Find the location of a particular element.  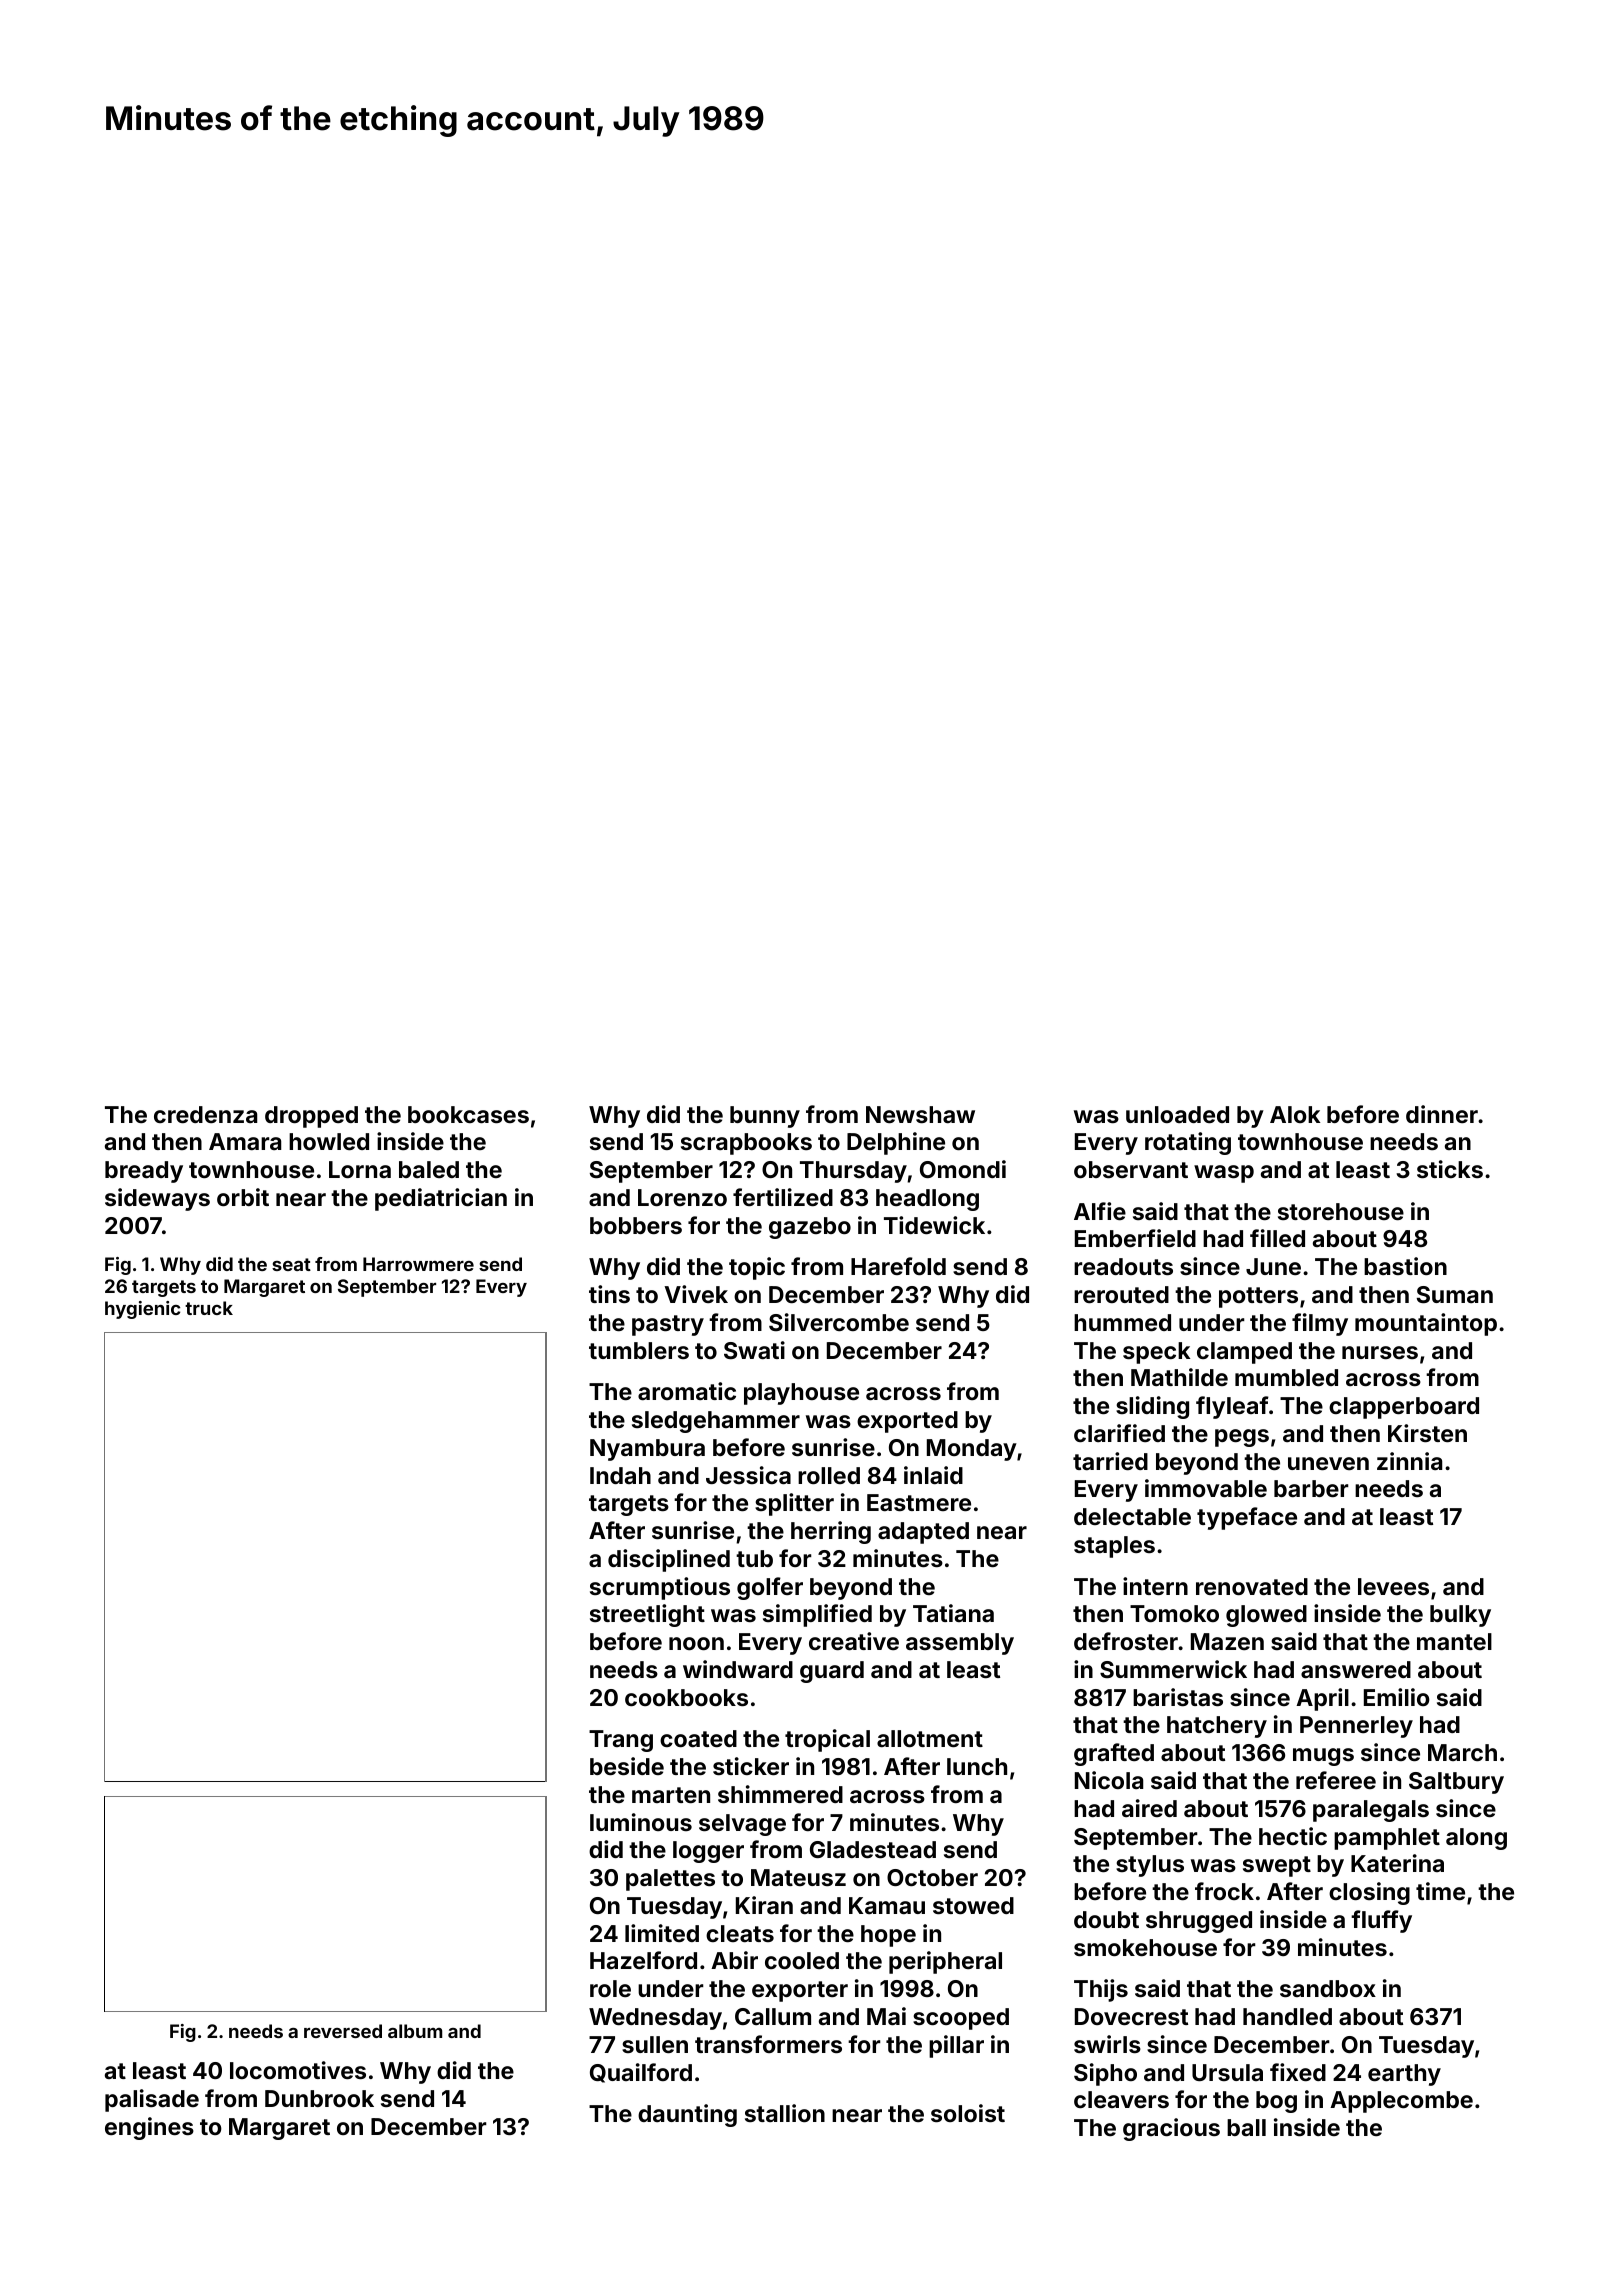

Emberfield is located at coordinates (1135, 1238).
